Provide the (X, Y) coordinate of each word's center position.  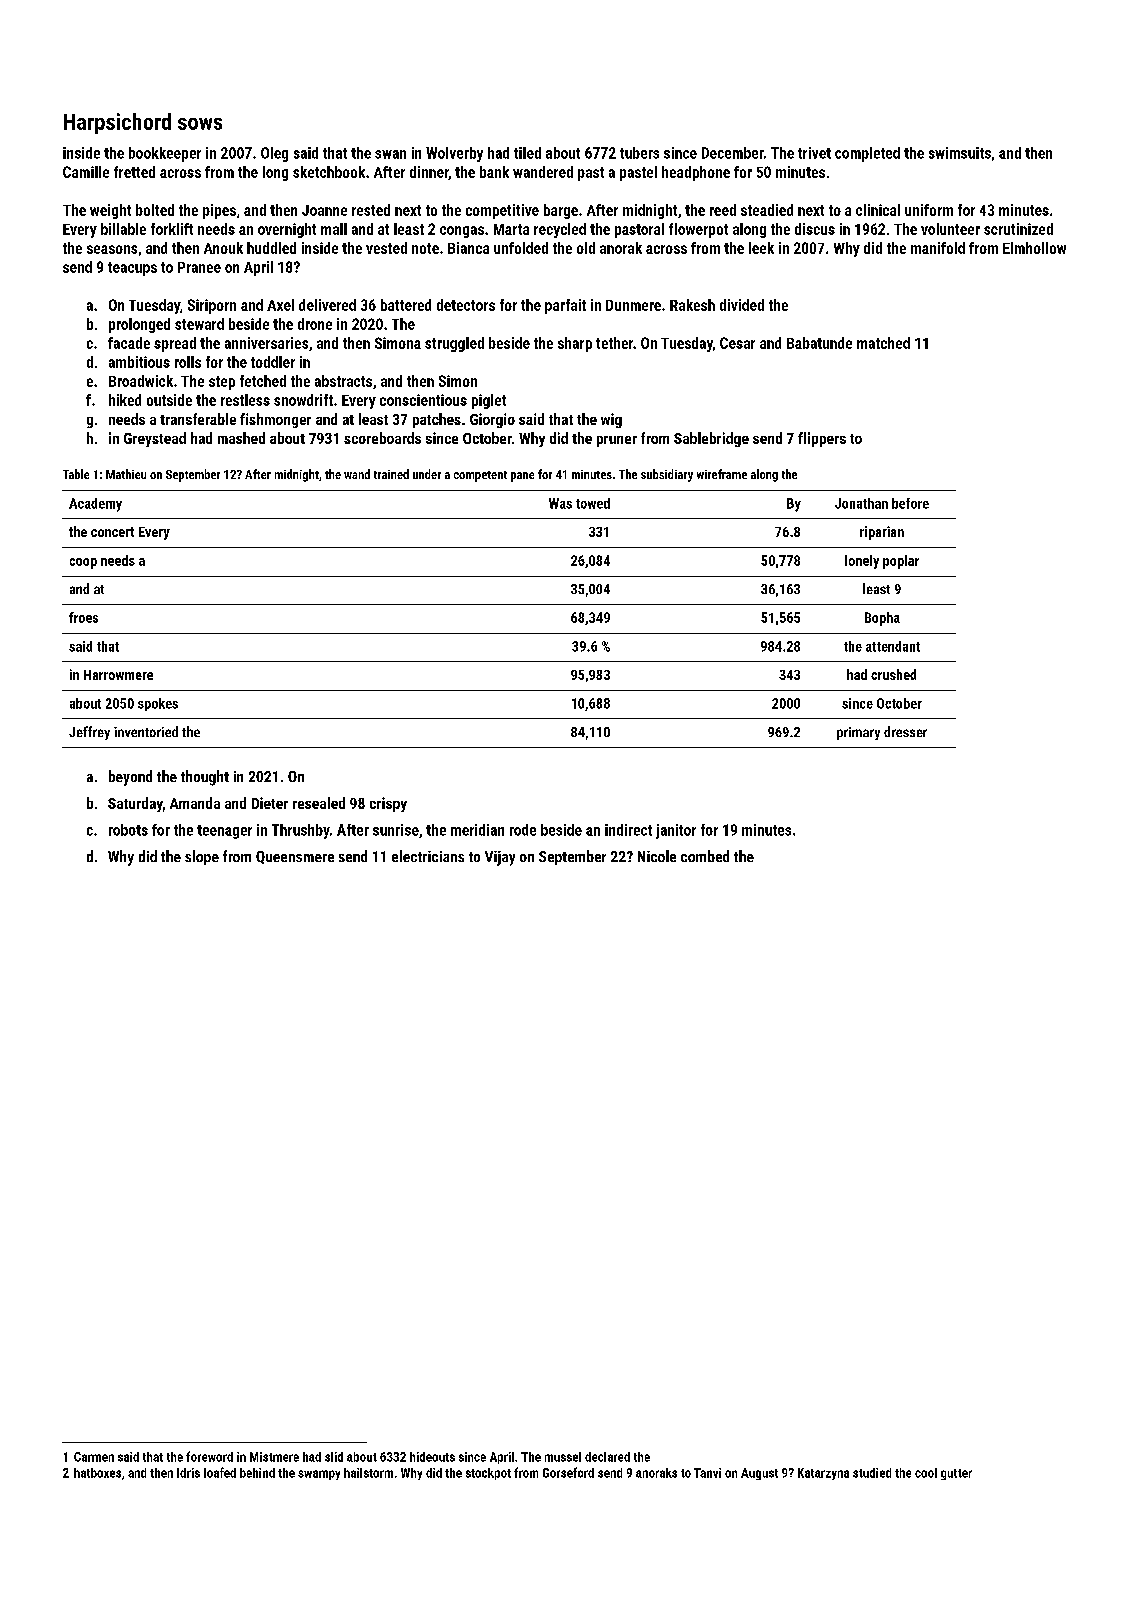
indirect (628, 830)
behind (257, 1473)
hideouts (432, 1457)
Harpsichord (117, 123)
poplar (901, 562)
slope (202, 857)
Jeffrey (89, 733)
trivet (814, 153)
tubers (639, 153)
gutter (956, 1474)
